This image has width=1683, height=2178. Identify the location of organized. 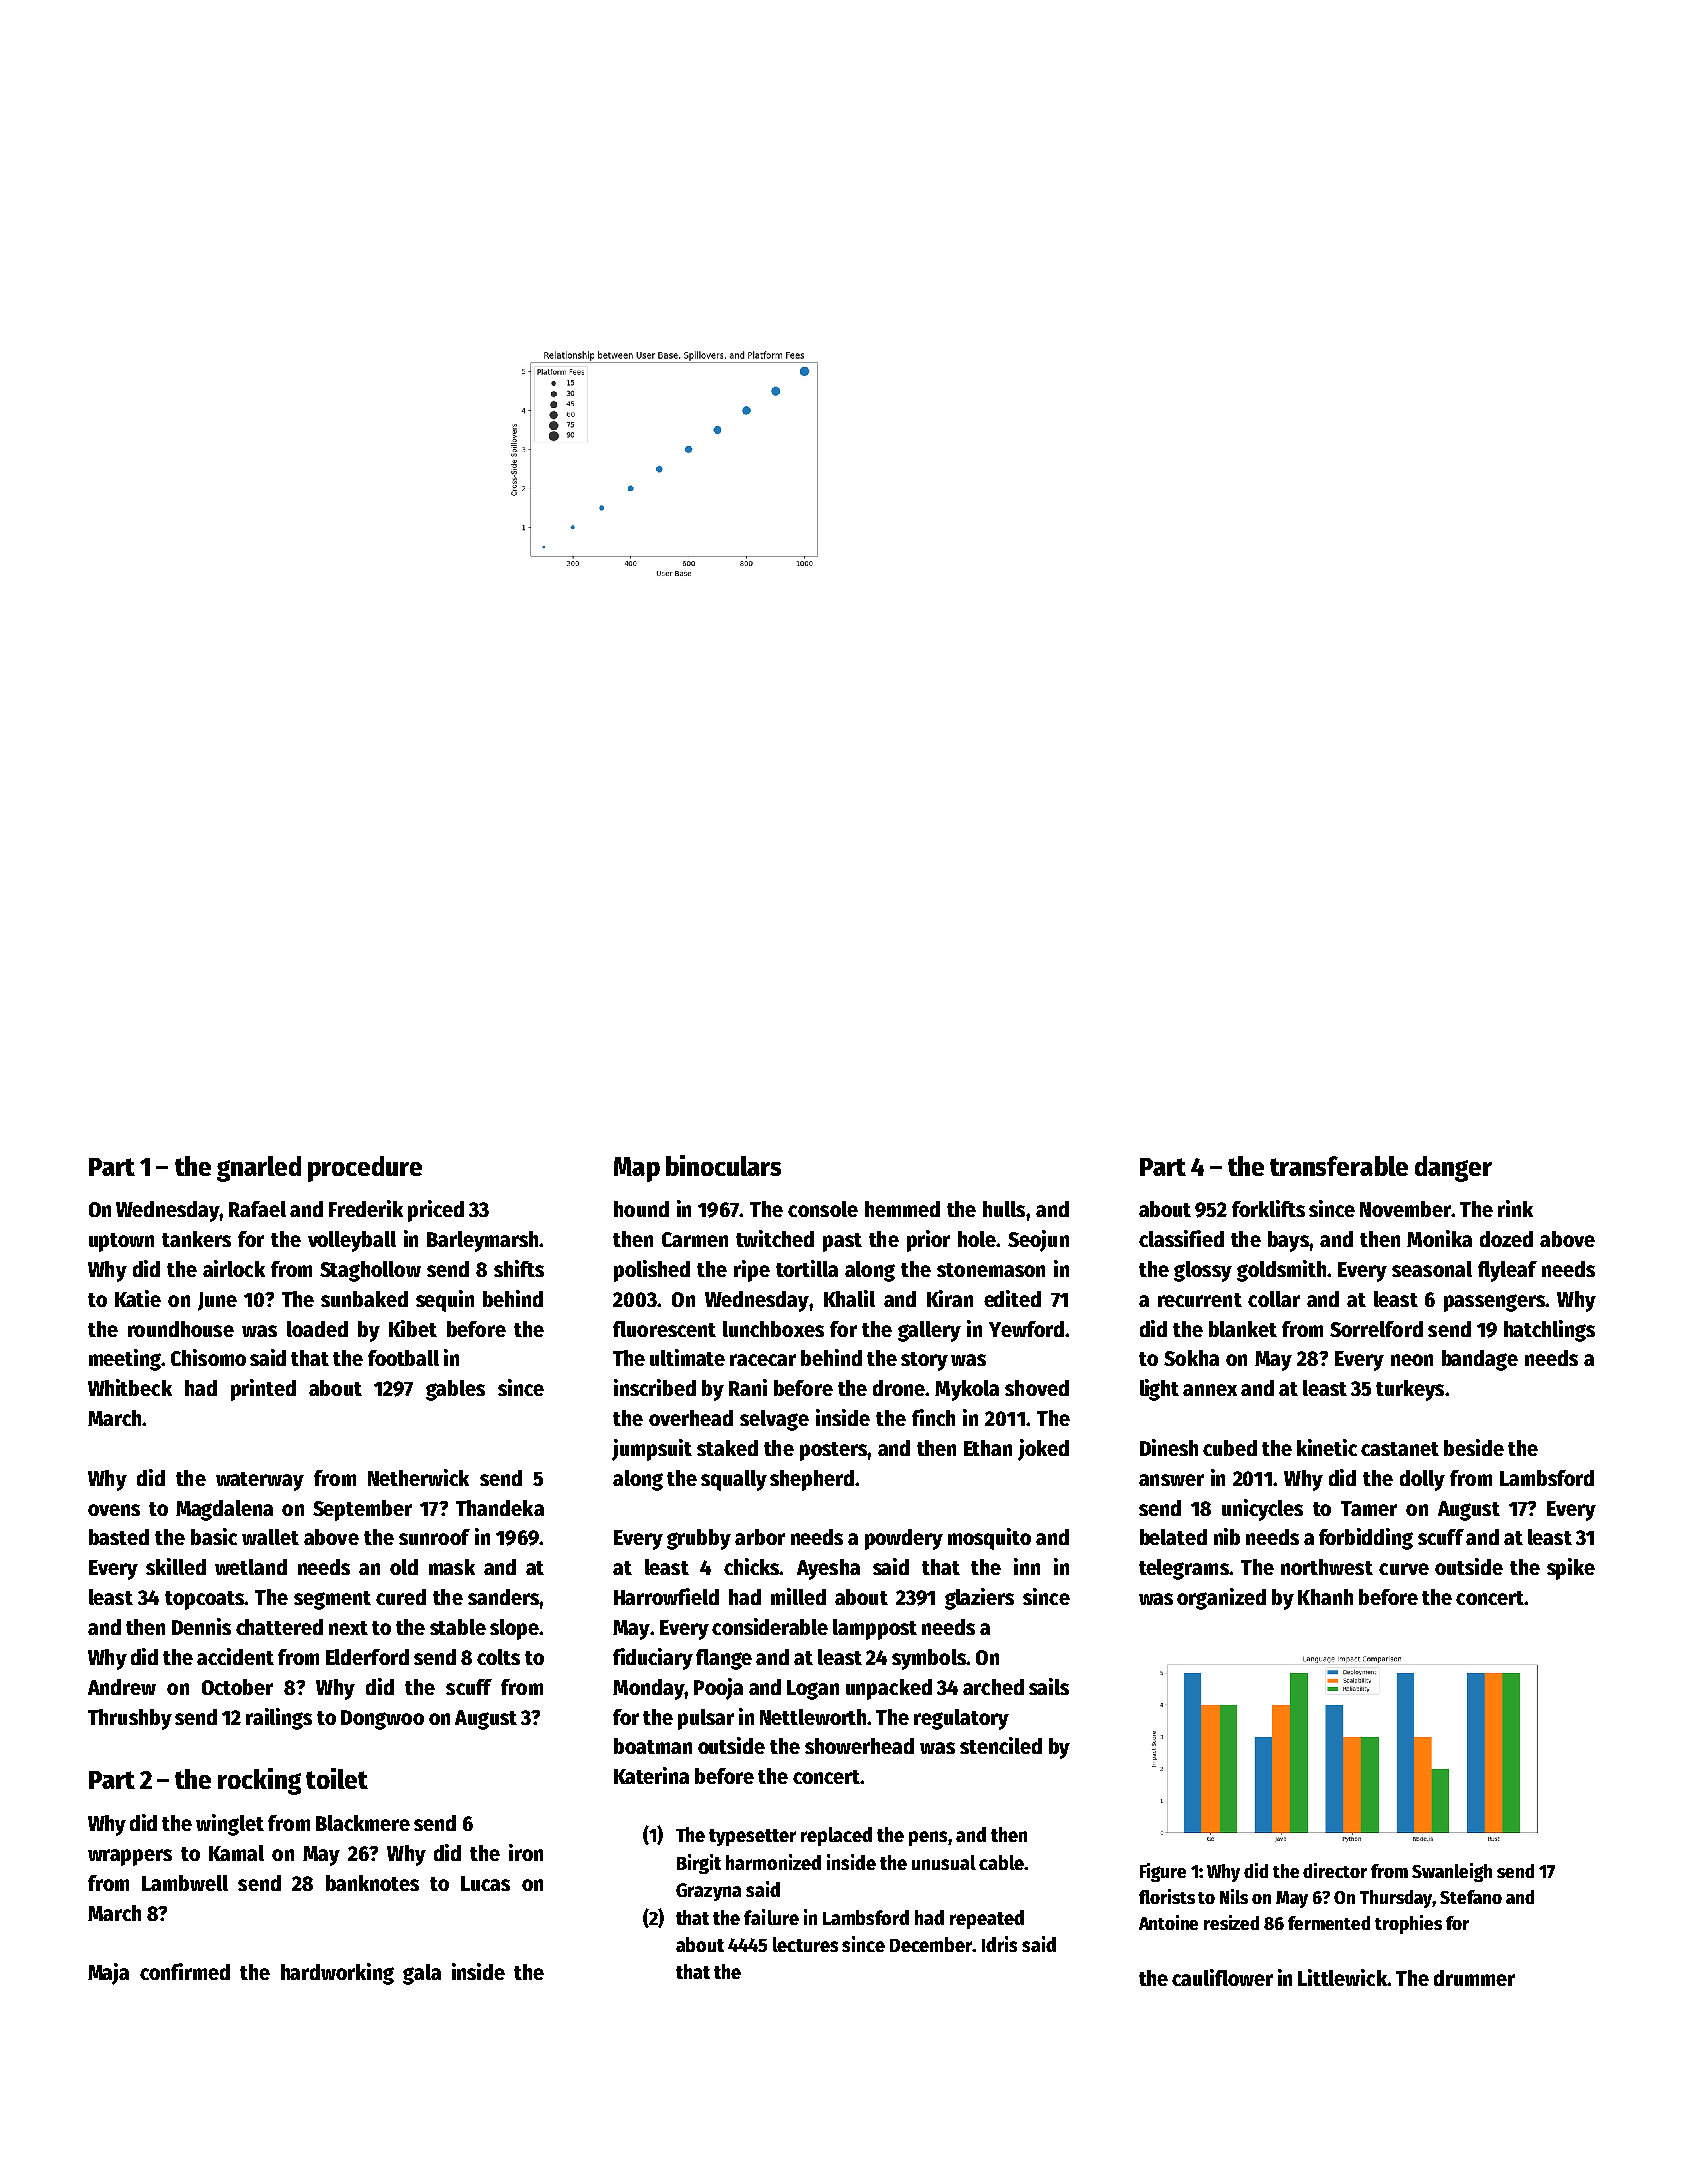
(1221, 1599).
